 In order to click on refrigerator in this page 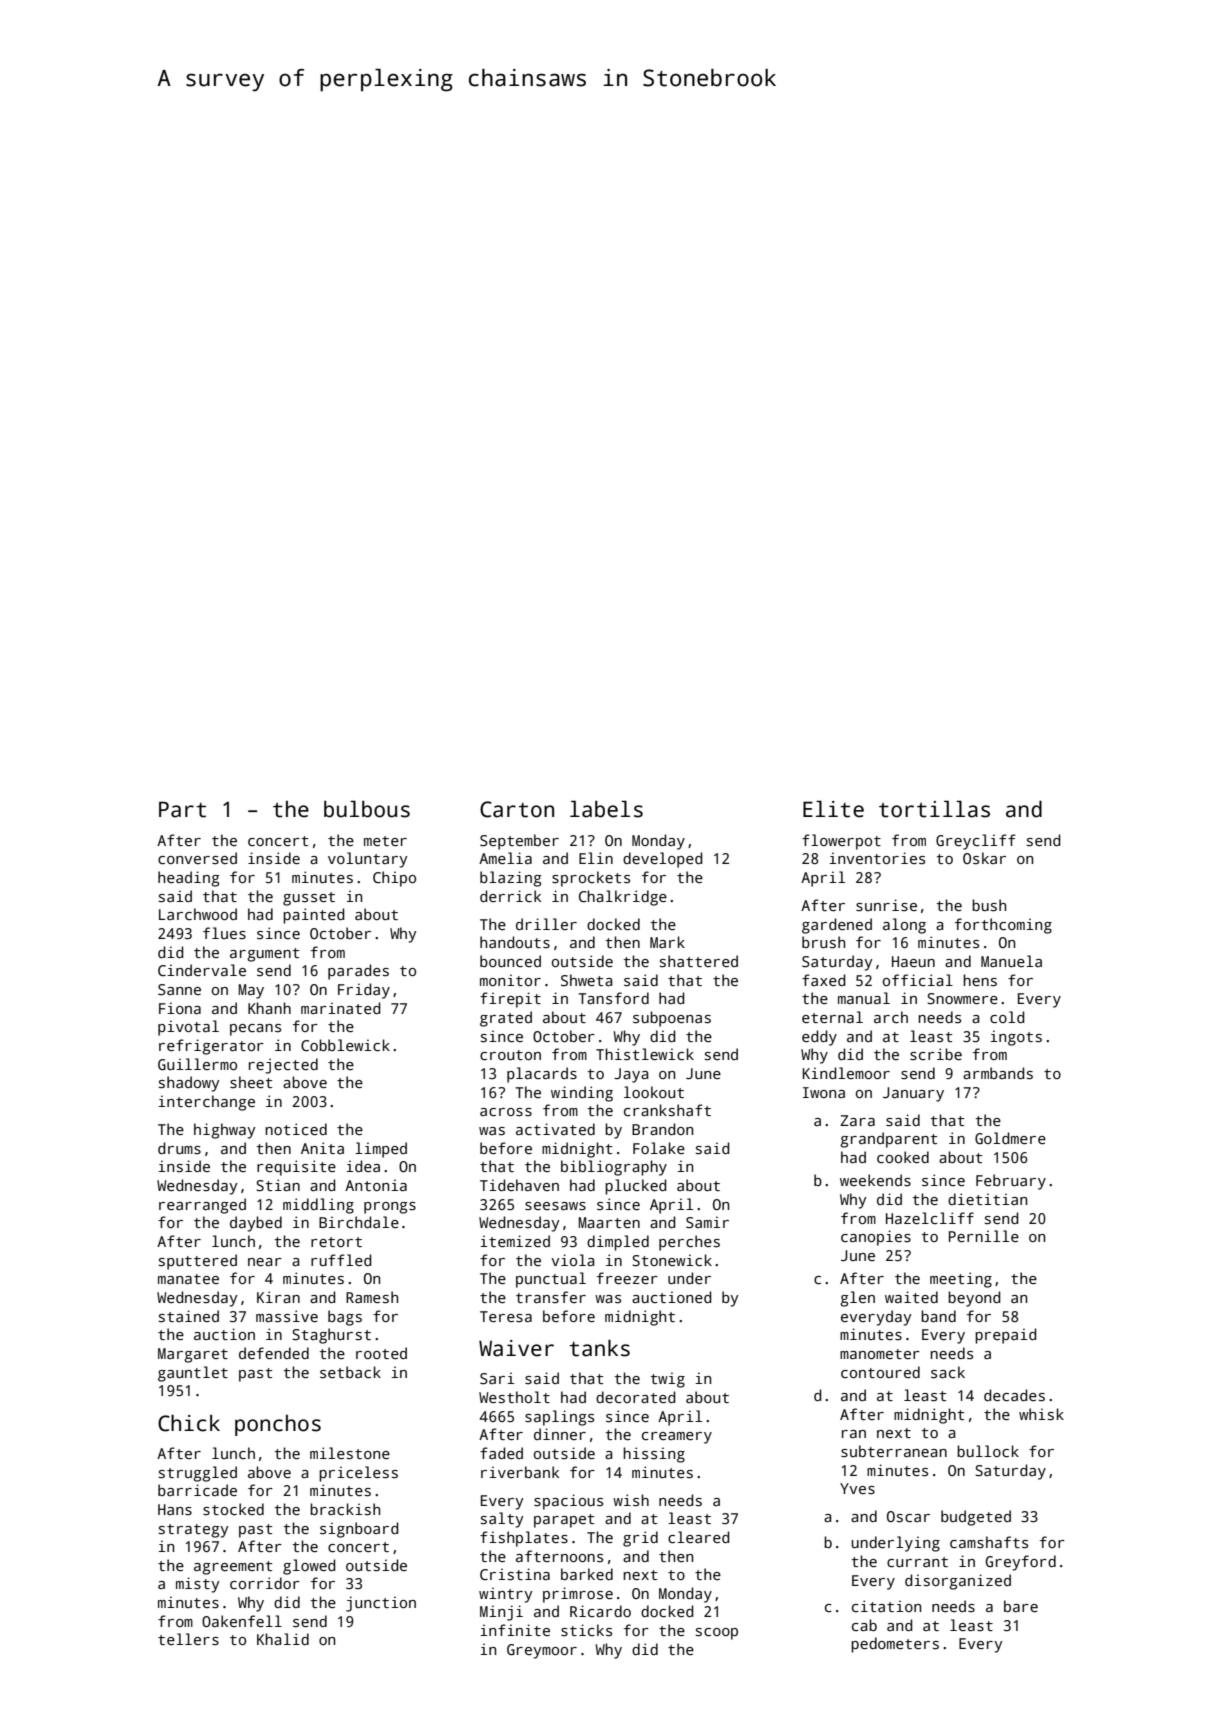, I will do `click(211, 1047)`.
